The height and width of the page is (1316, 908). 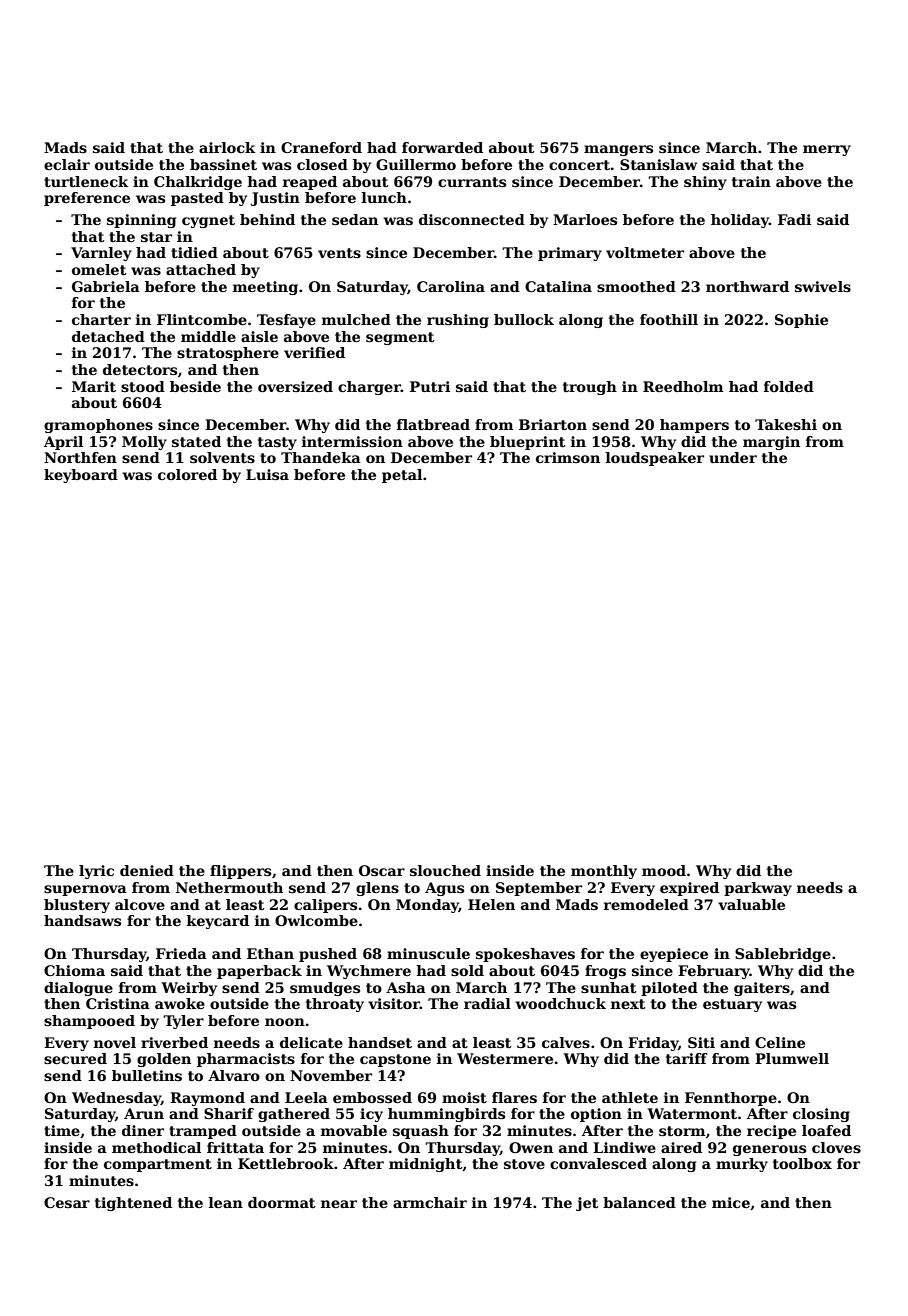 I want to click on closed, so click(x=322, y=164).
